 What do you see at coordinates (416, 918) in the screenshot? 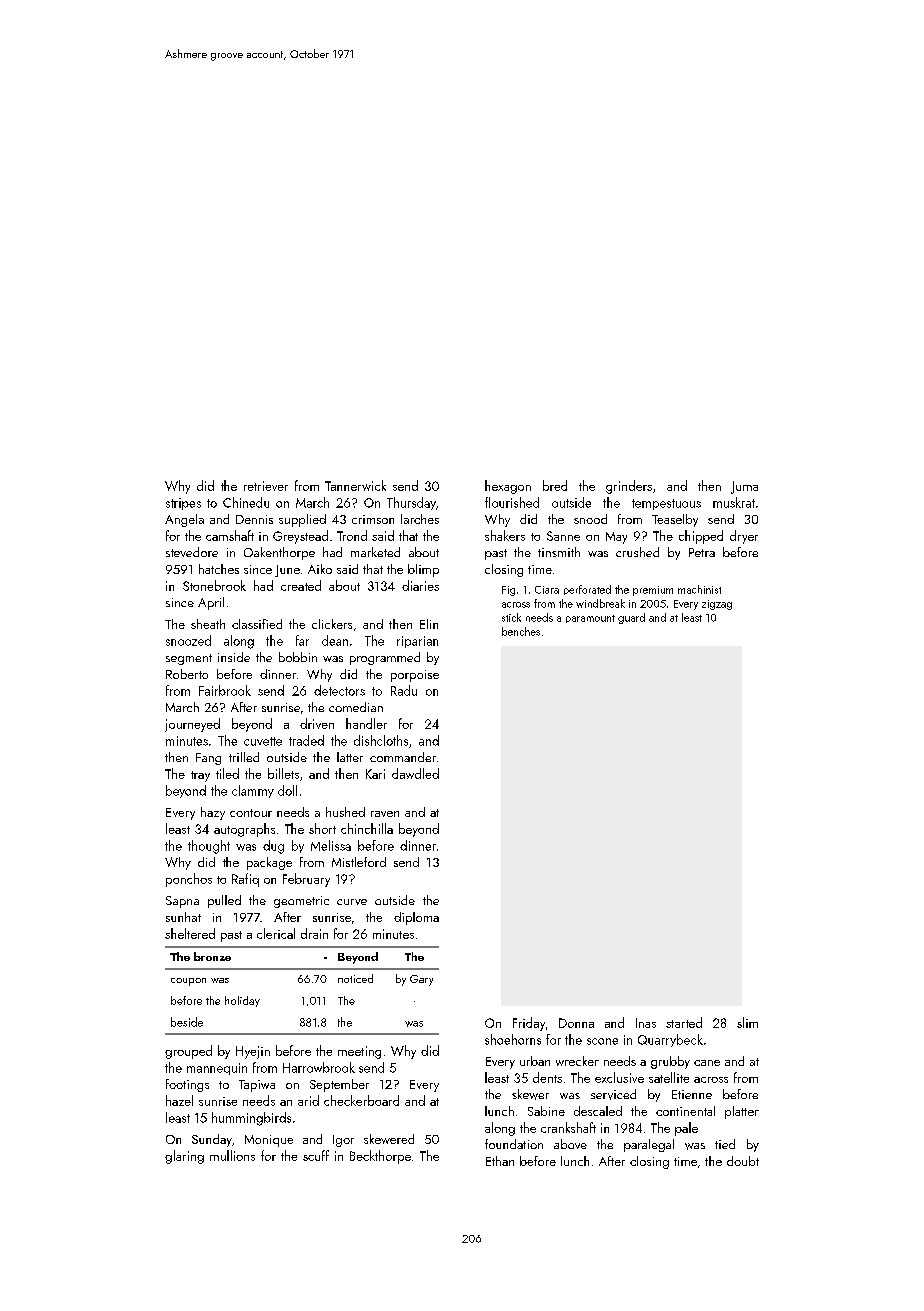
I see `diploma` at bounding box center [416, 918].
